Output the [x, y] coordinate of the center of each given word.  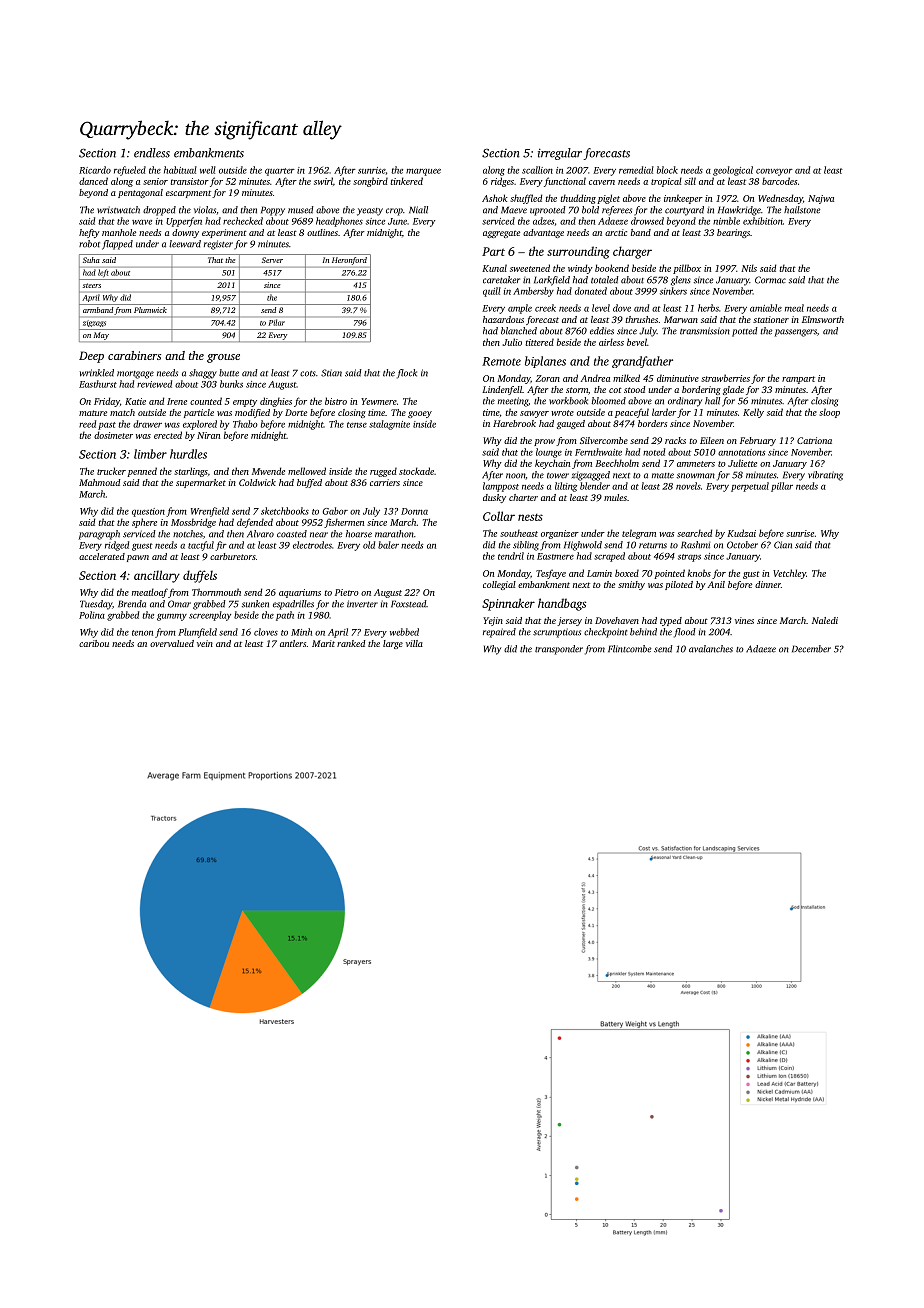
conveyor [774, 172]
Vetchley [789, 574]
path [285, 616]
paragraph [99, 535]
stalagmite [389, 425]
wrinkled [97, 373]
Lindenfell [502, 390]
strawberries [725, 378]
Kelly [753, 413]
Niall [418, 210]
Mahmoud [100, 482]
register [218, 245]
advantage [543, 233]
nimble [726, 221]
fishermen [344, 523]
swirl [323, 181]
